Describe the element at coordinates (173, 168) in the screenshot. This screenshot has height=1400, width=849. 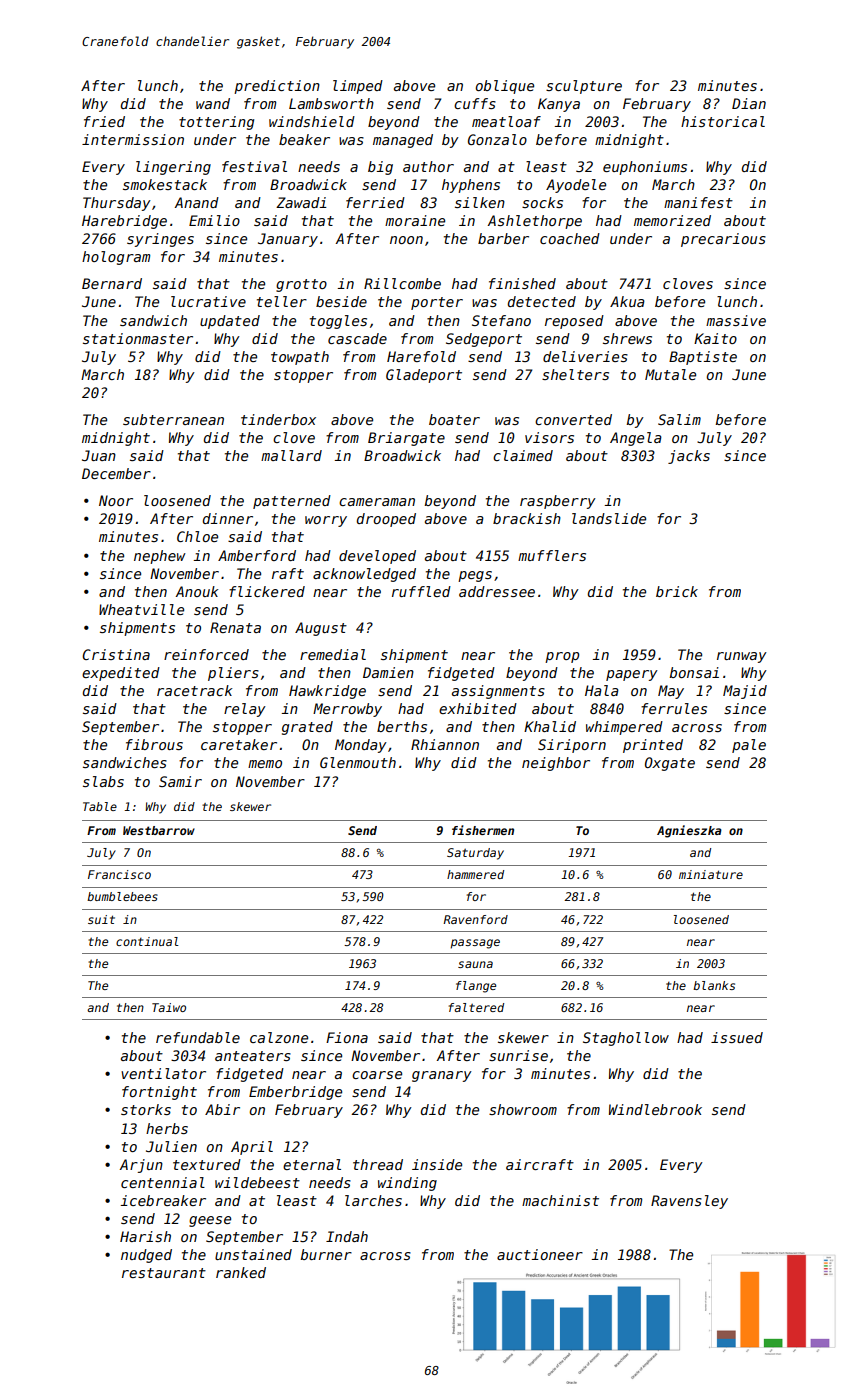
I see `lingering` at that location.
